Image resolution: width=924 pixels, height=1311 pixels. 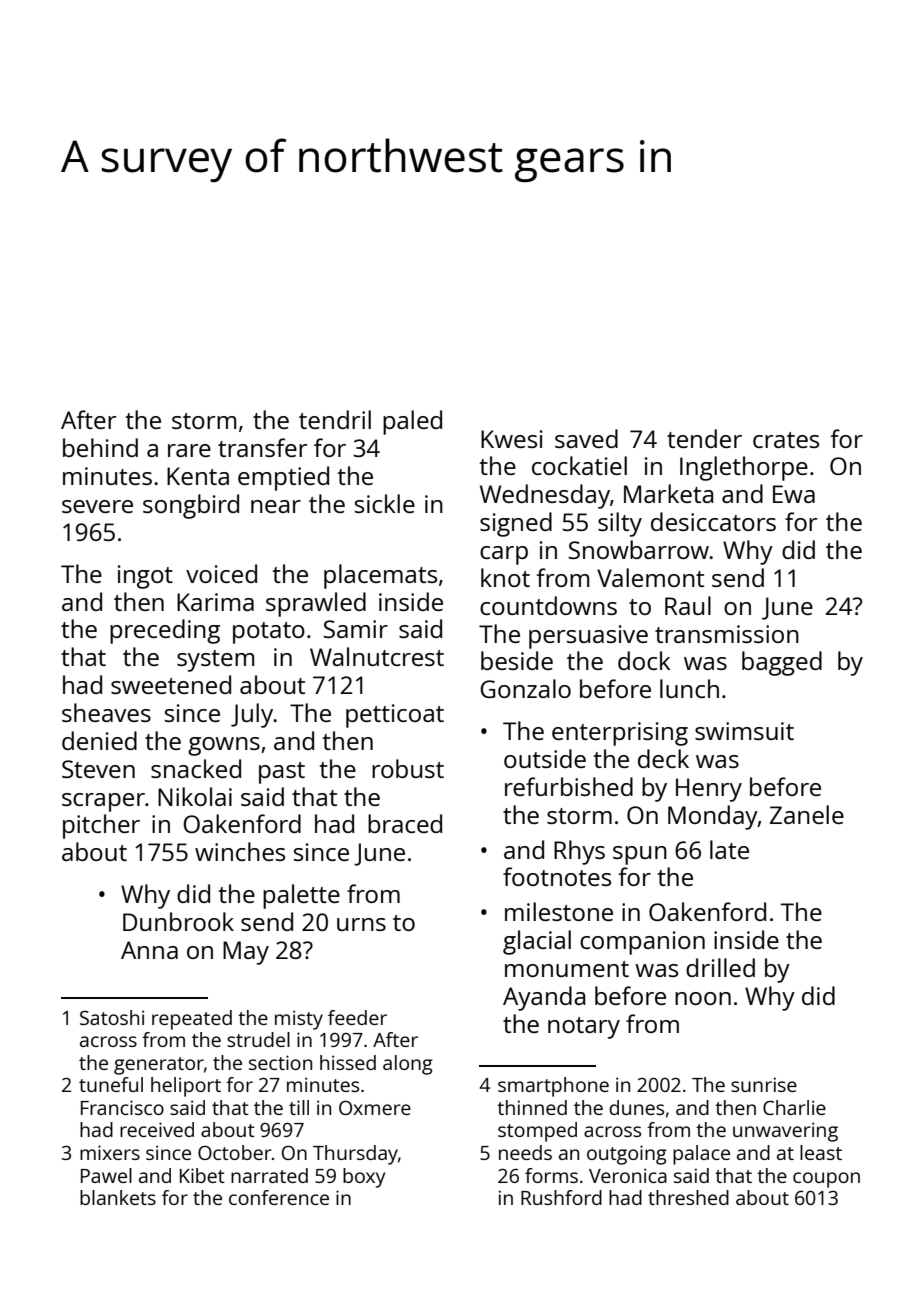 What do you see at coordinates (198, 476) in the page?
I see `Kenta` at bounding box center [198, 476].
